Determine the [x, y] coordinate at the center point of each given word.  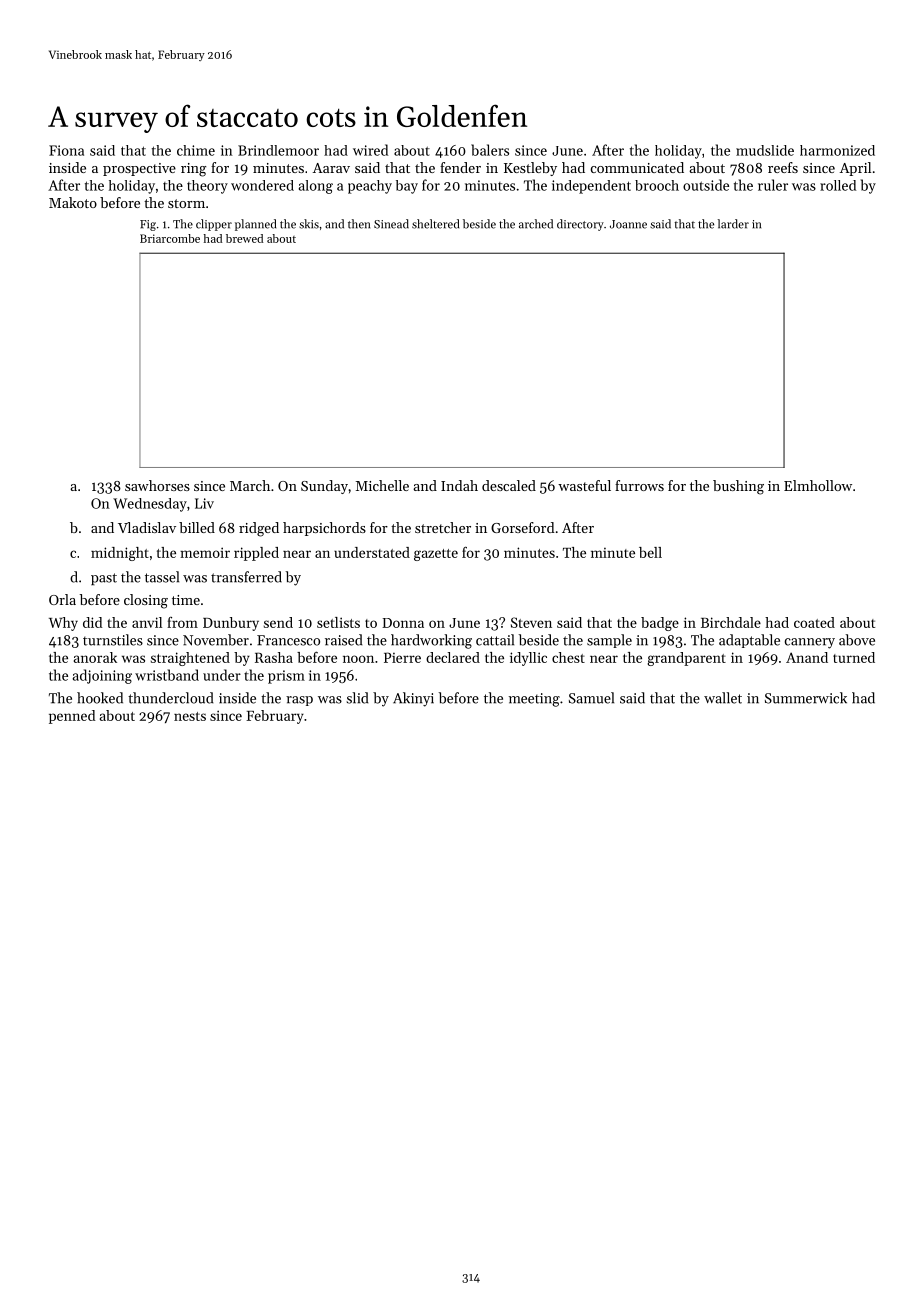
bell [650, 552]
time [186, 600]
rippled [256, 554]
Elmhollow [818, 485]
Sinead [391, 224]
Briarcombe [170, 238]
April [855, 169]
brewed [244, 238]
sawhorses [157, 485]
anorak [95, 657]
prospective [139, 169]
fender [460, 167]
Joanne [628, 224]
